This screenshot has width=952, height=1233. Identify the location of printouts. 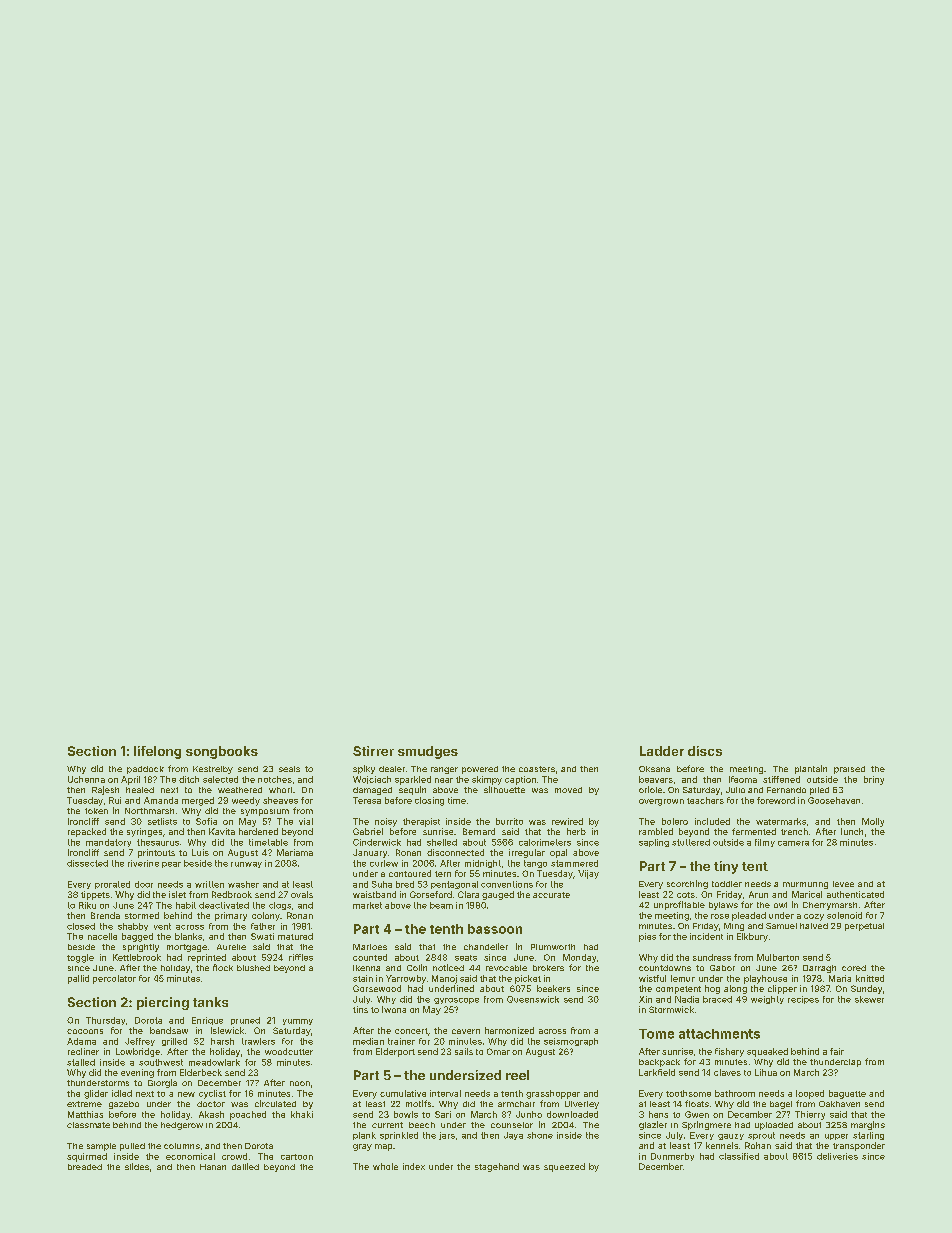
(156, 853).
